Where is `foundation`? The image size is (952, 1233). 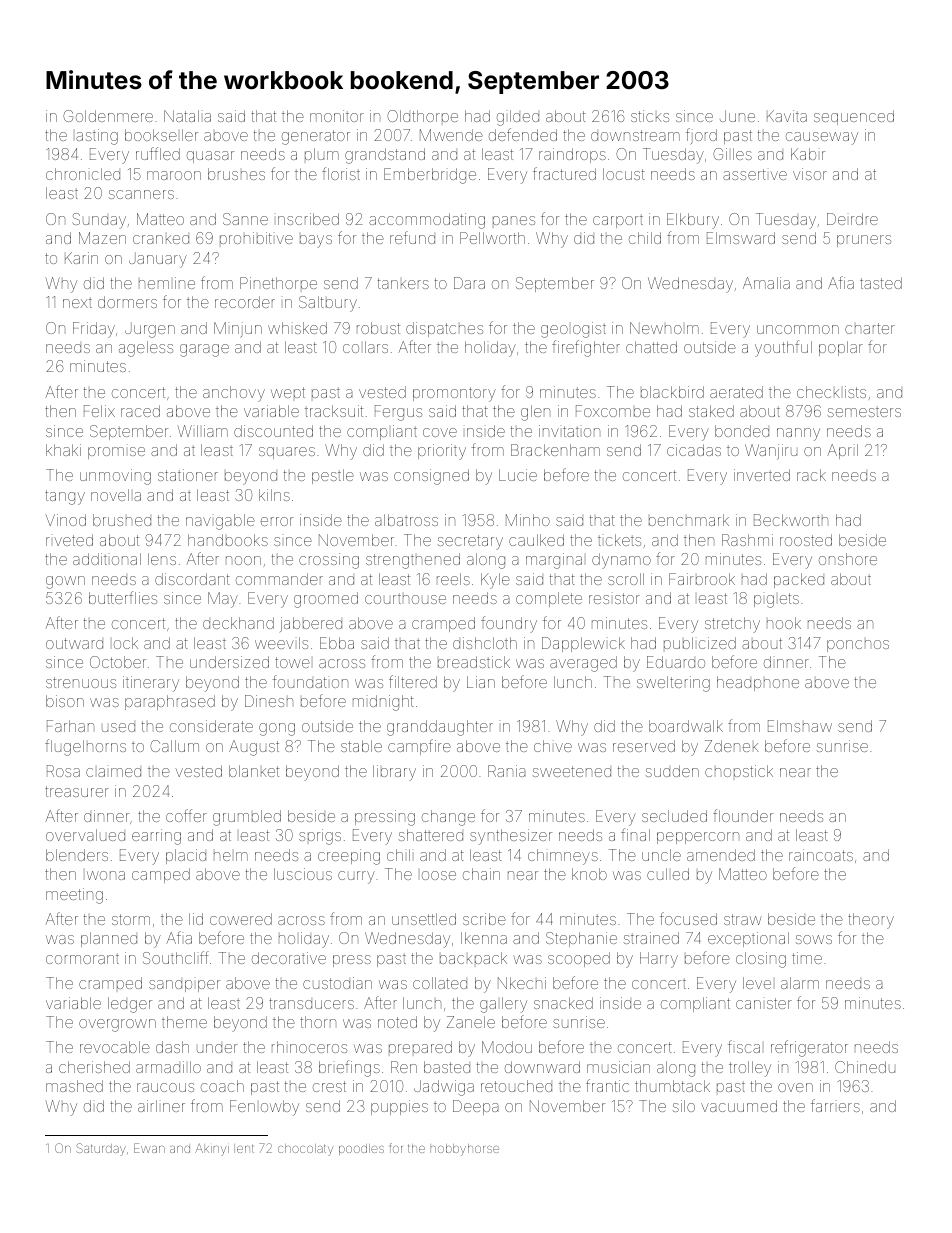 foundation is located at coordinates (310, 681).
